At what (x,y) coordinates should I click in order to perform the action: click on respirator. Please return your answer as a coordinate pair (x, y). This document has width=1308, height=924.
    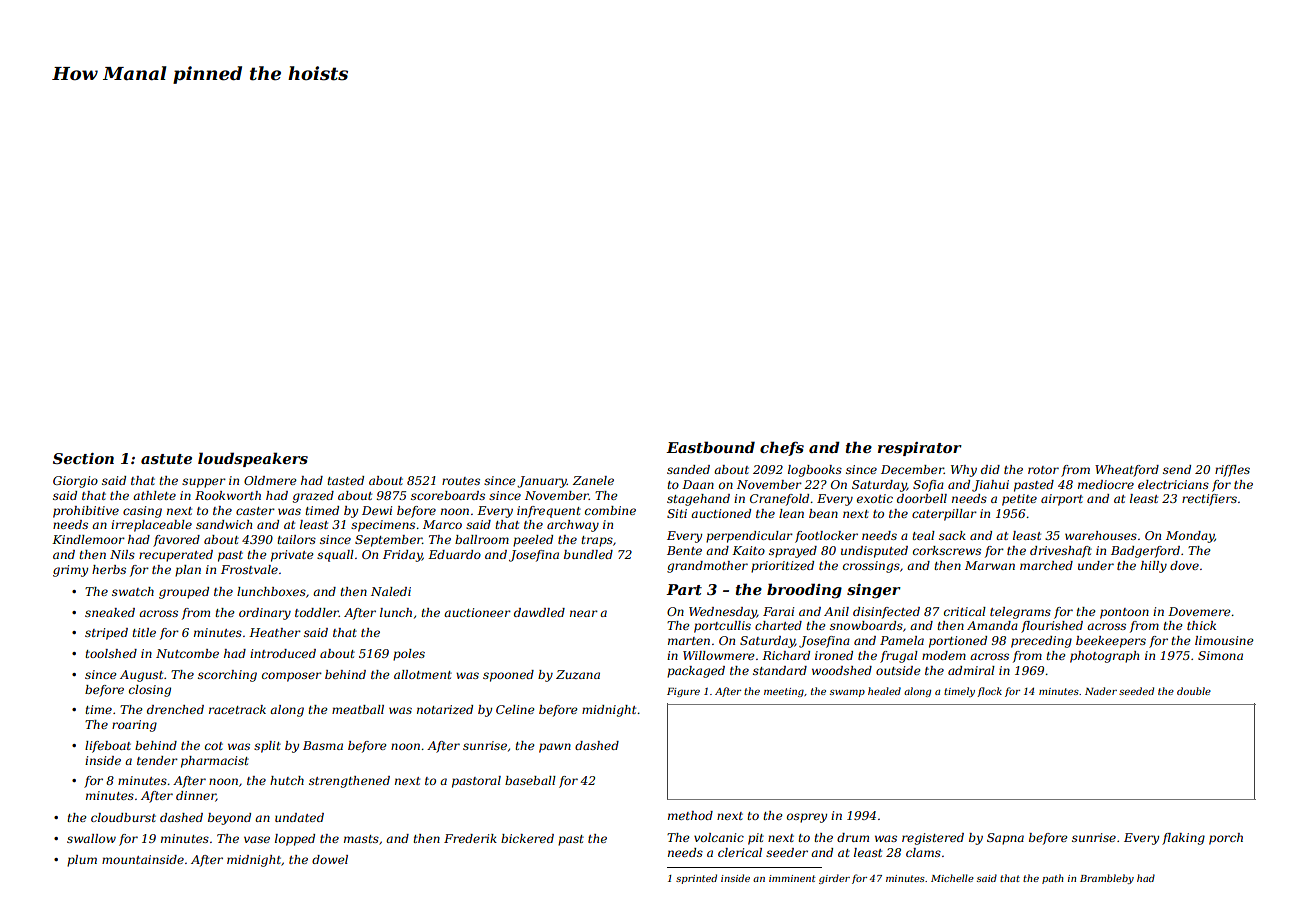
    Looking at the image, I should click on (920, 449).
